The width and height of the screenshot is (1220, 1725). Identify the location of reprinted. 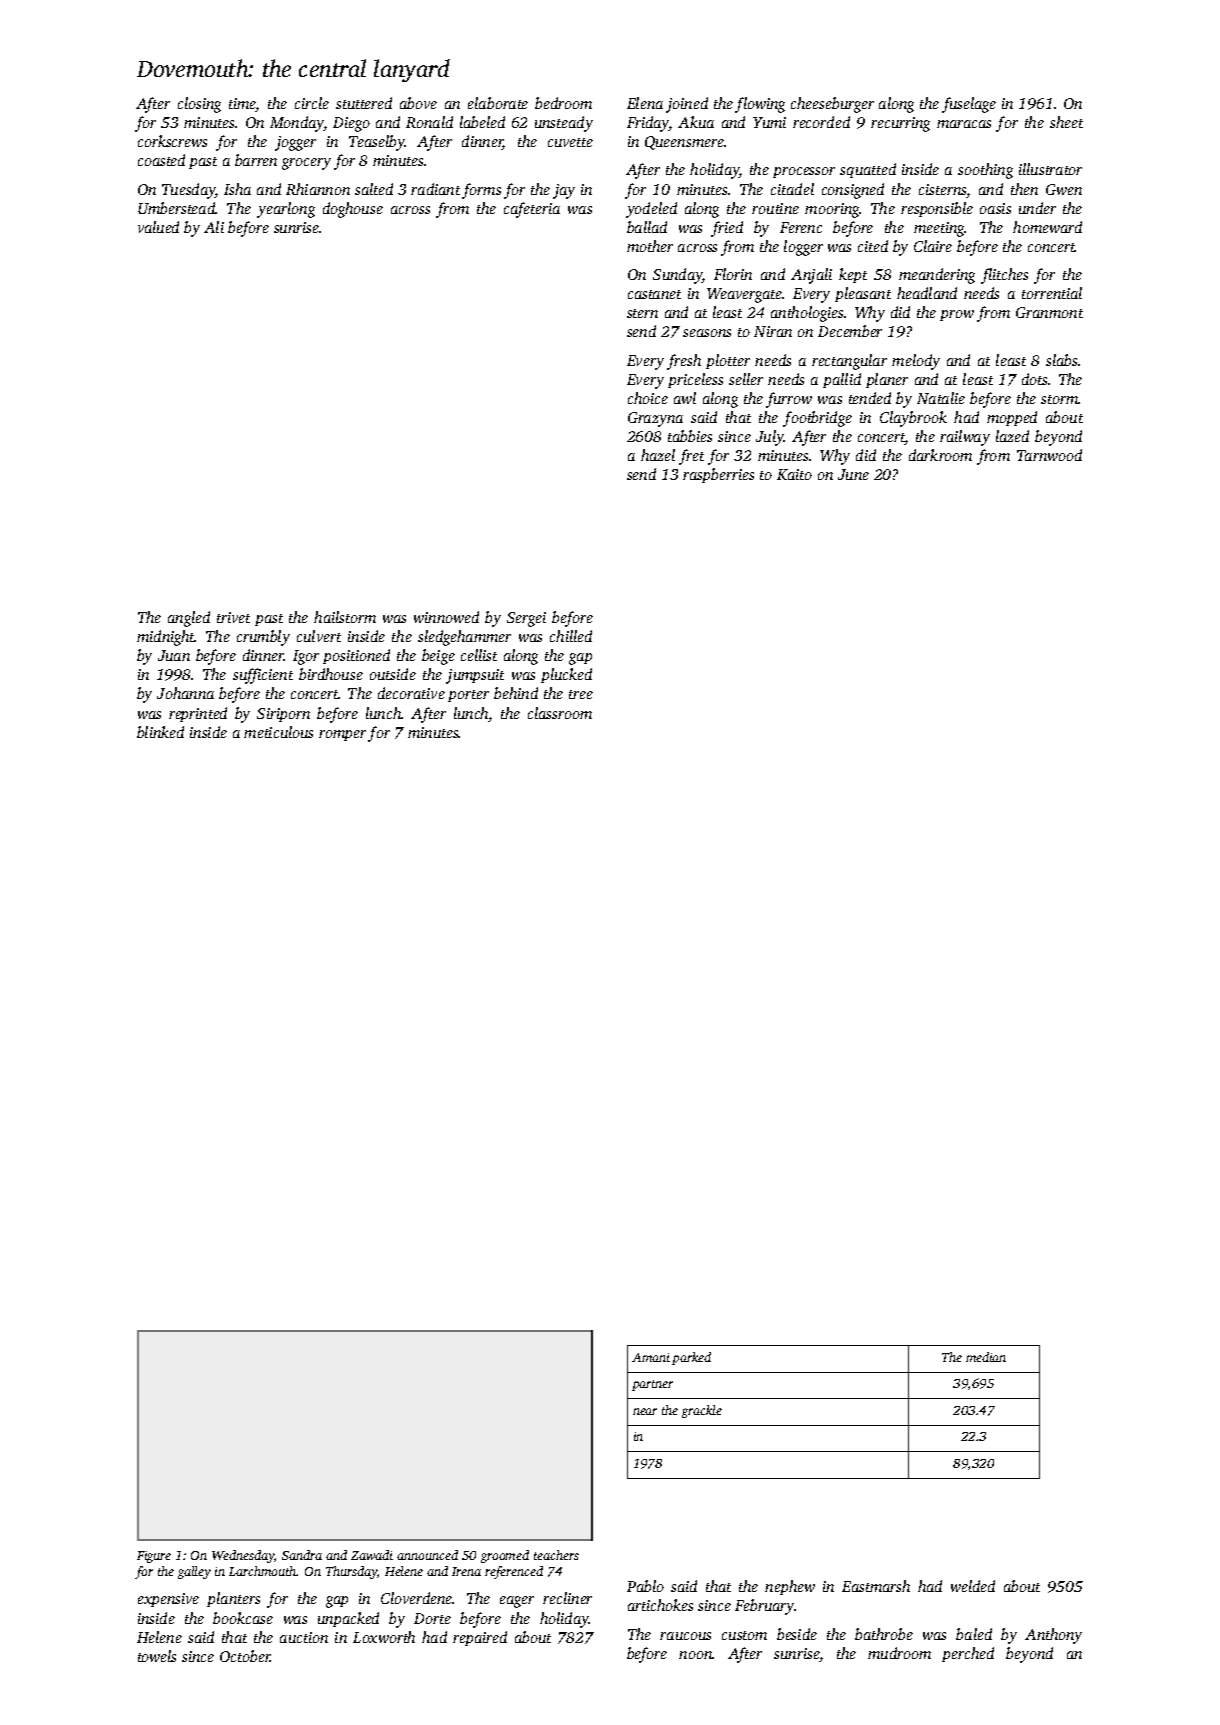
(198, 714).
